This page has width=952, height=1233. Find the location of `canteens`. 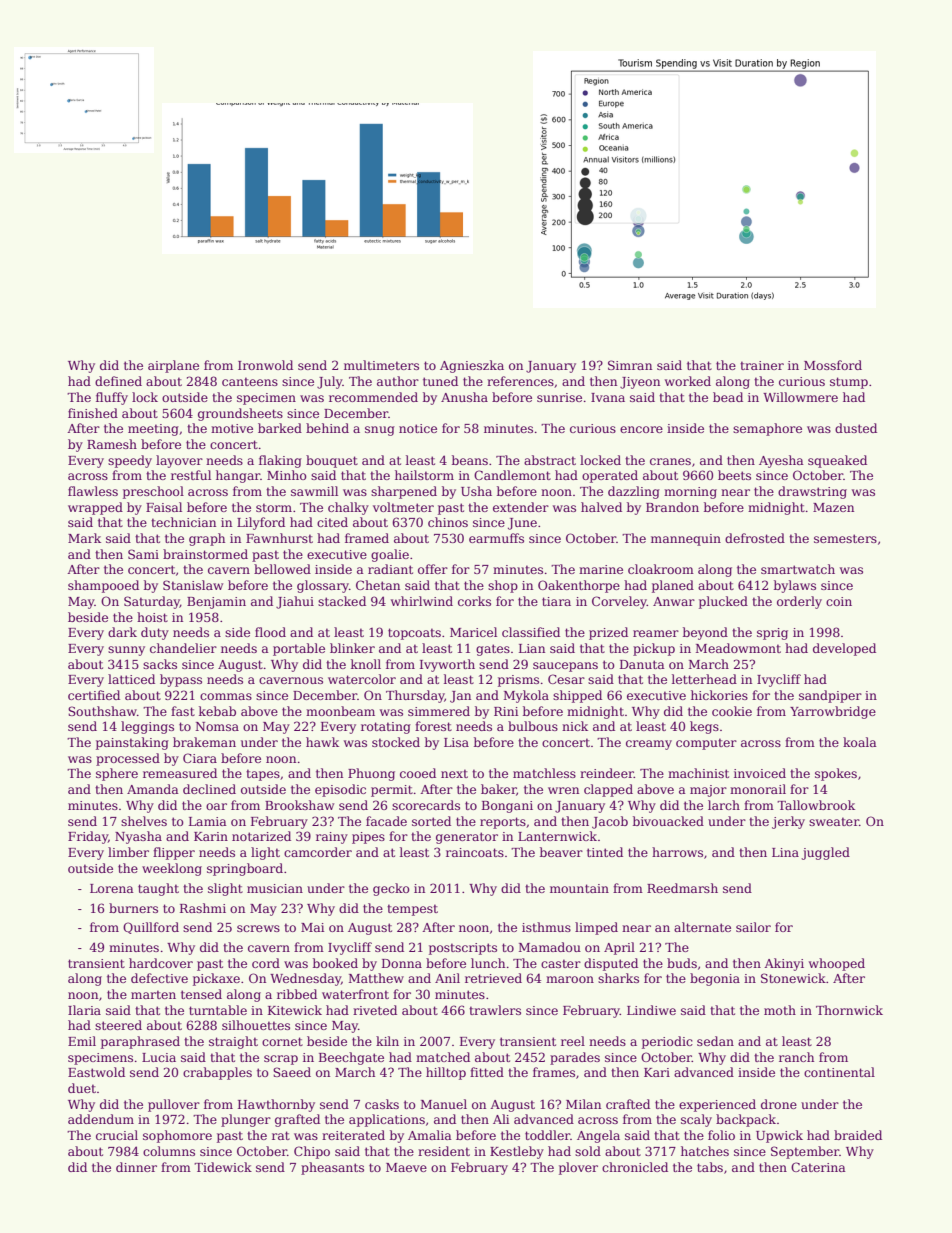

canteens is located at coordinates (250, 381).
